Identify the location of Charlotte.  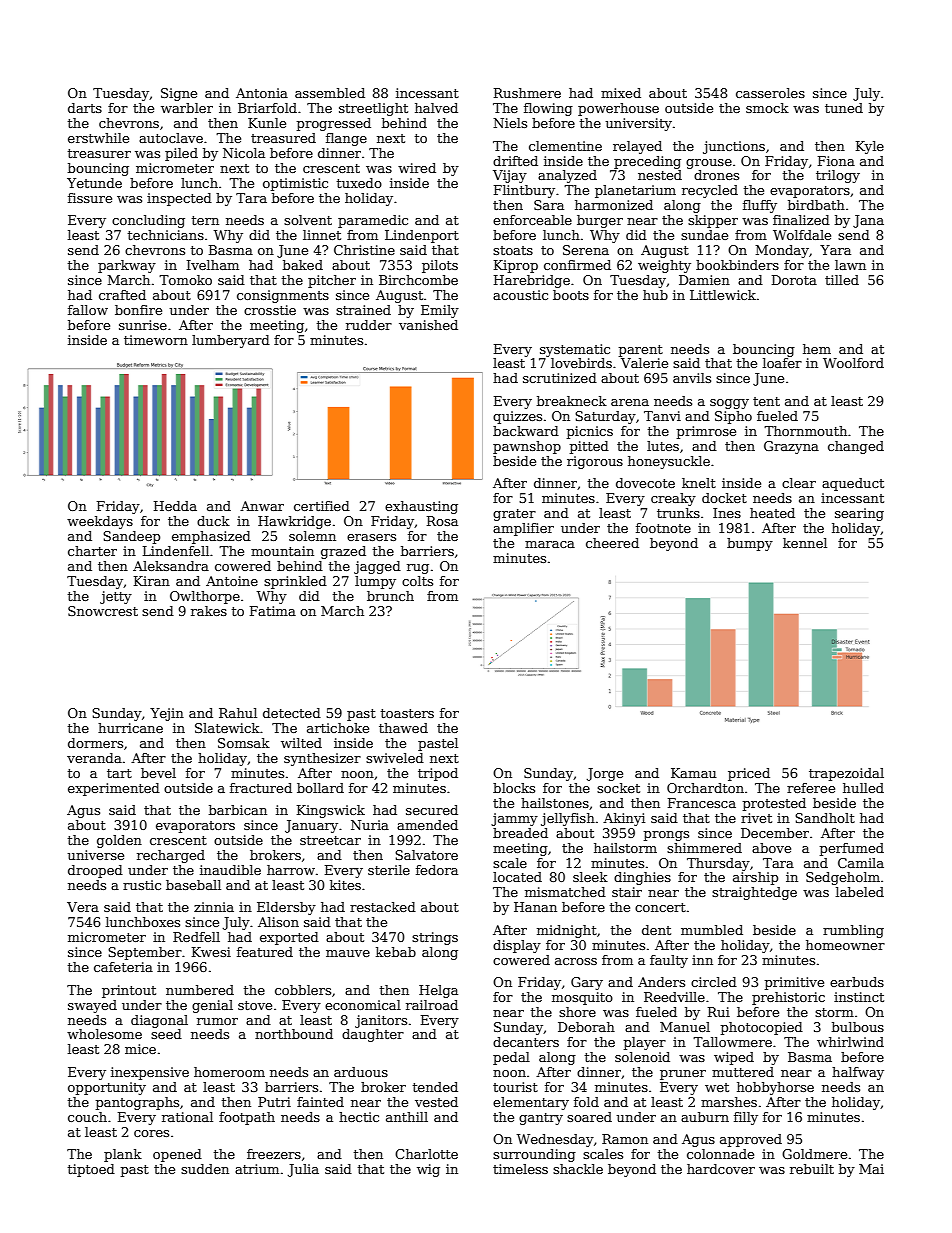
(426, 1154).
